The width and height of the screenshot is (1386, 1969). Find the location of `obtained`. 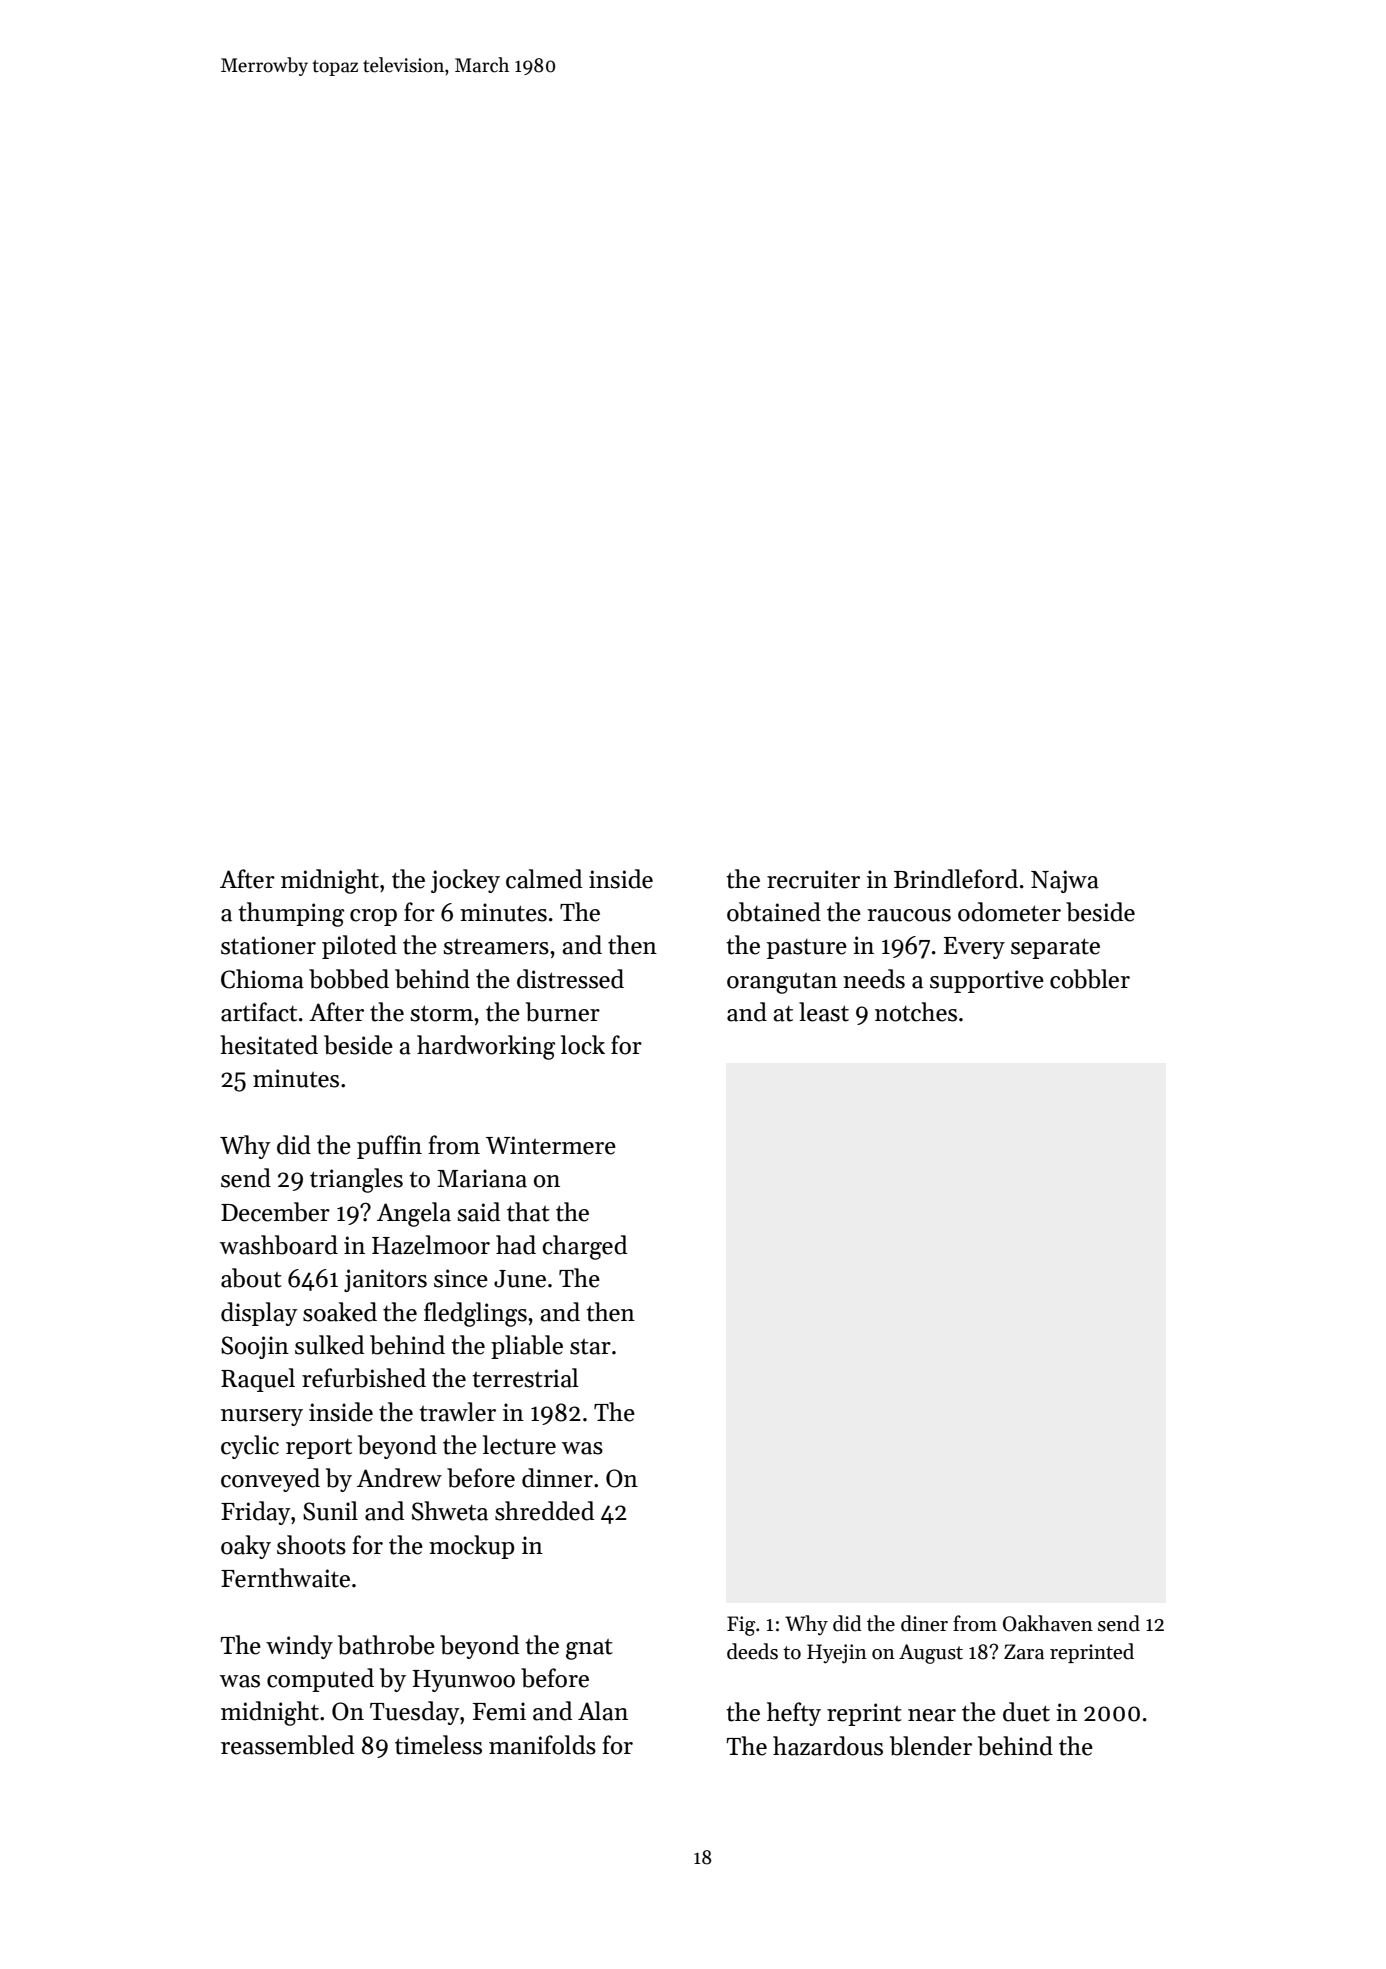

obtained is located at coordinates (774, 912).
